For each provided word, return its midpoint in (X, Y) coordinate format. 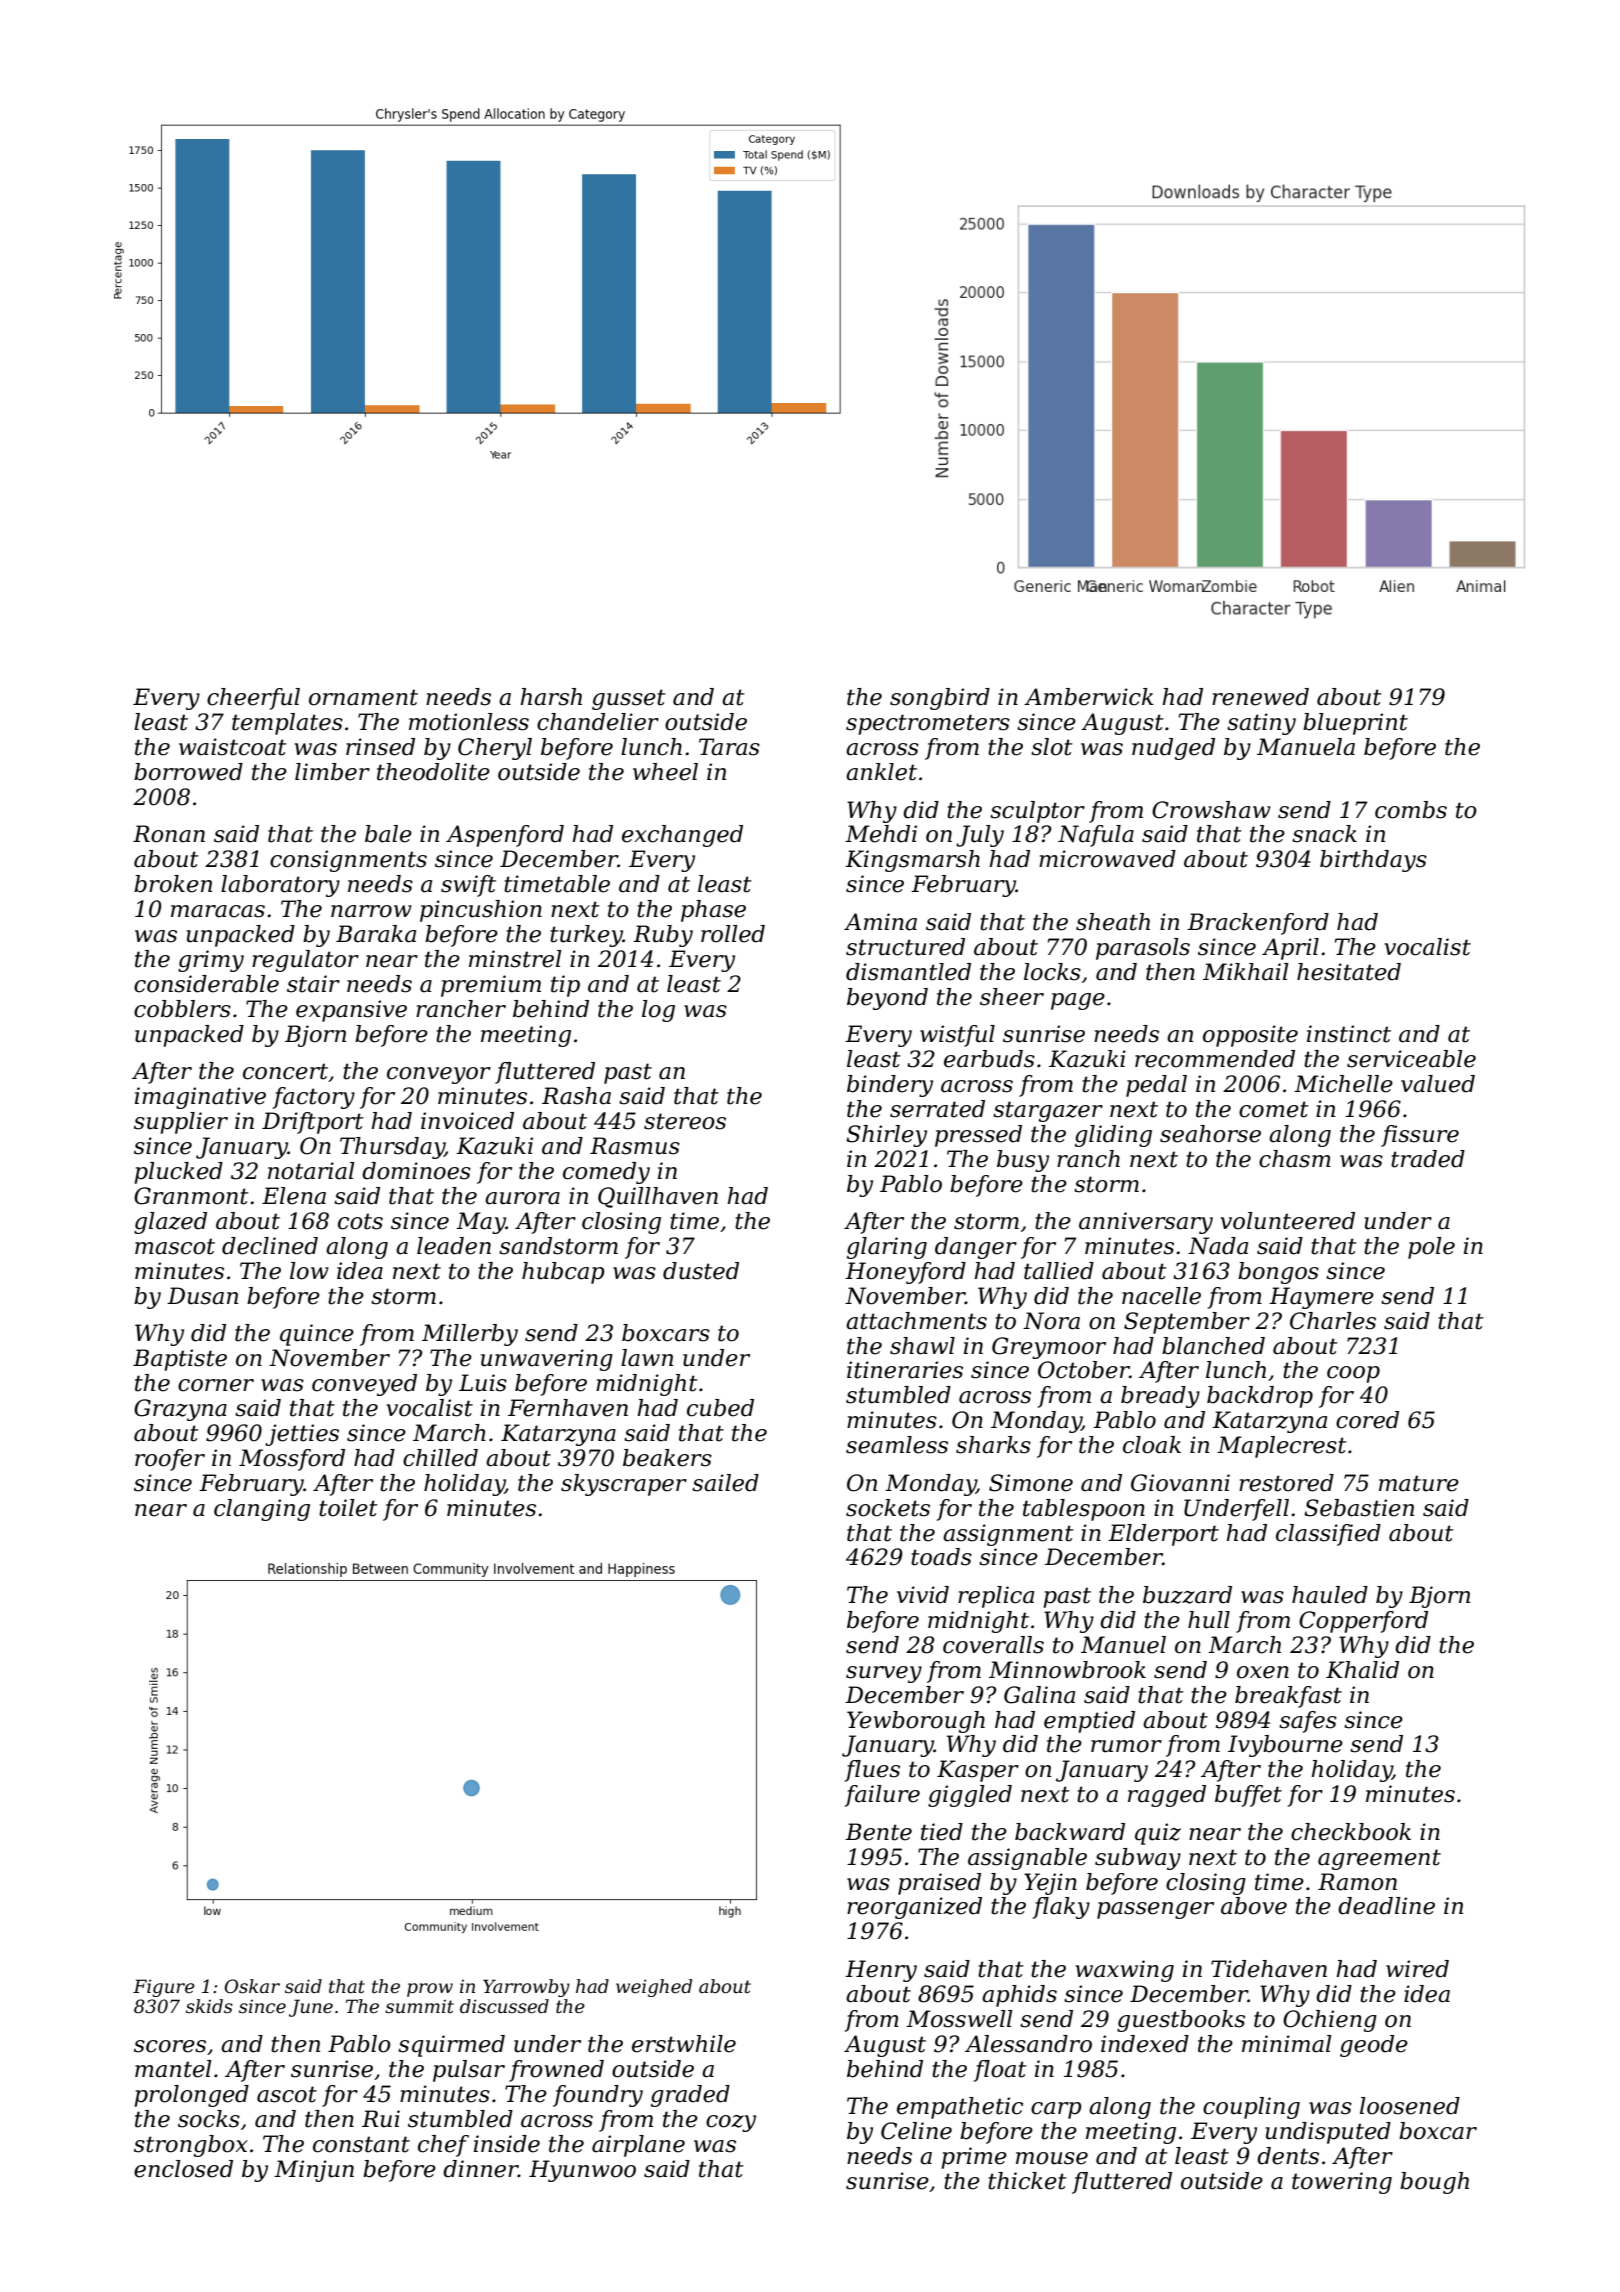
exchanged (682, 836)
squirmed (451, 2046)
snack (1324, 834)
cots (360, 1221)
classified (1328, 1535)
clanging (262, 1510)
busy (1023, 1161)
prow (430, 1990)
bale (388, 834)
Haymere (1321, 1298)
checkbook (1351, 1832)
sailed (725, 1483)
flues (872, 1771)
